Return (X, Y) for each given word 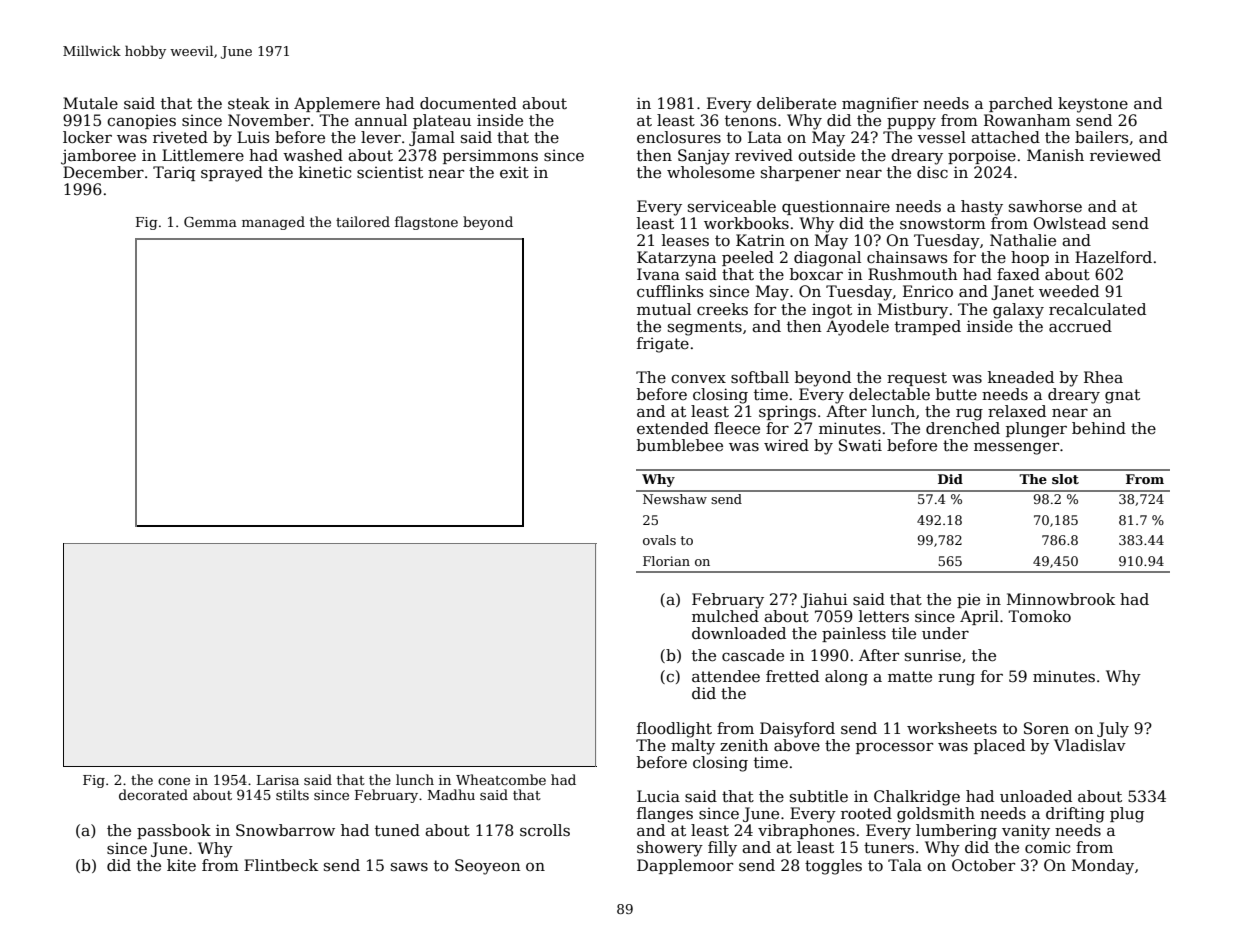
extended (673, 428)
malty (693, 747)
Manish (1055, 155)
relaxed (1017, 411)
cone (174, 781)
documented (468, 103)
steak (249, 103)
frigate (663, 345)
